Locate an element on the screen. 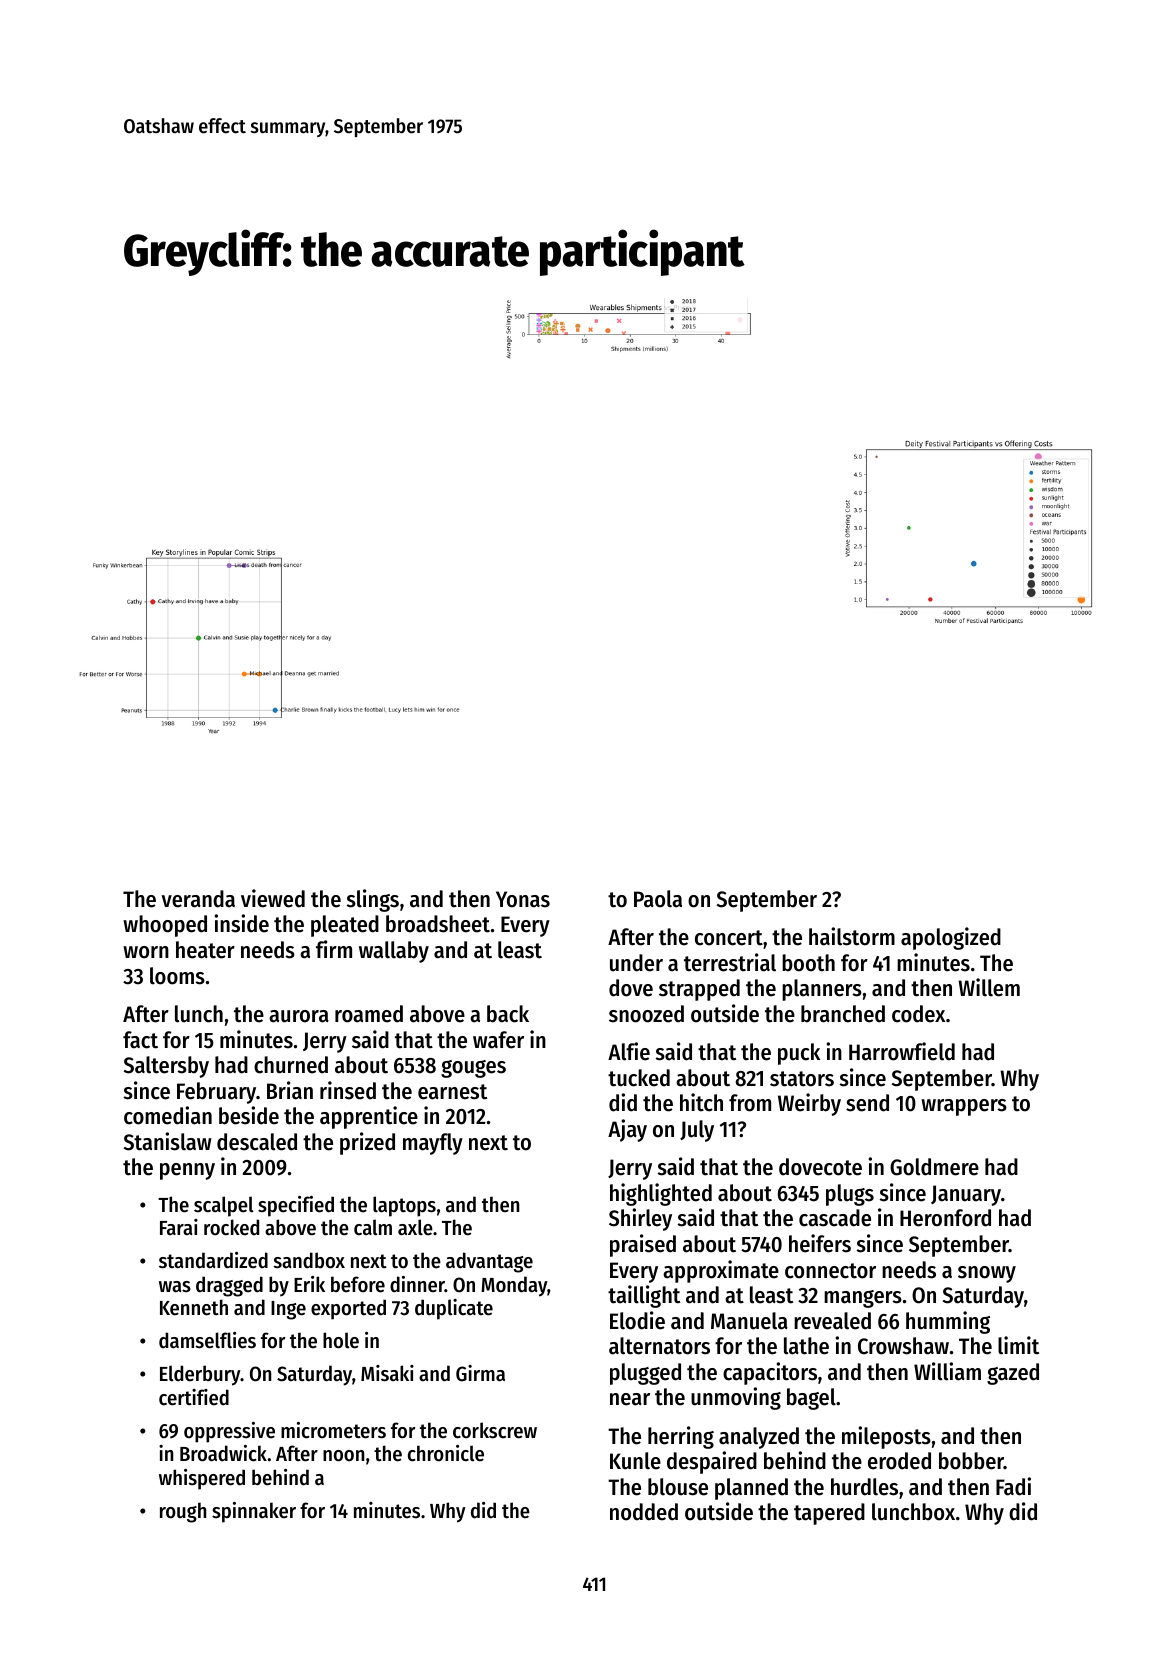 This screenshot has height=1654, width=1165. connector is located at coordinates (830, 1271).
